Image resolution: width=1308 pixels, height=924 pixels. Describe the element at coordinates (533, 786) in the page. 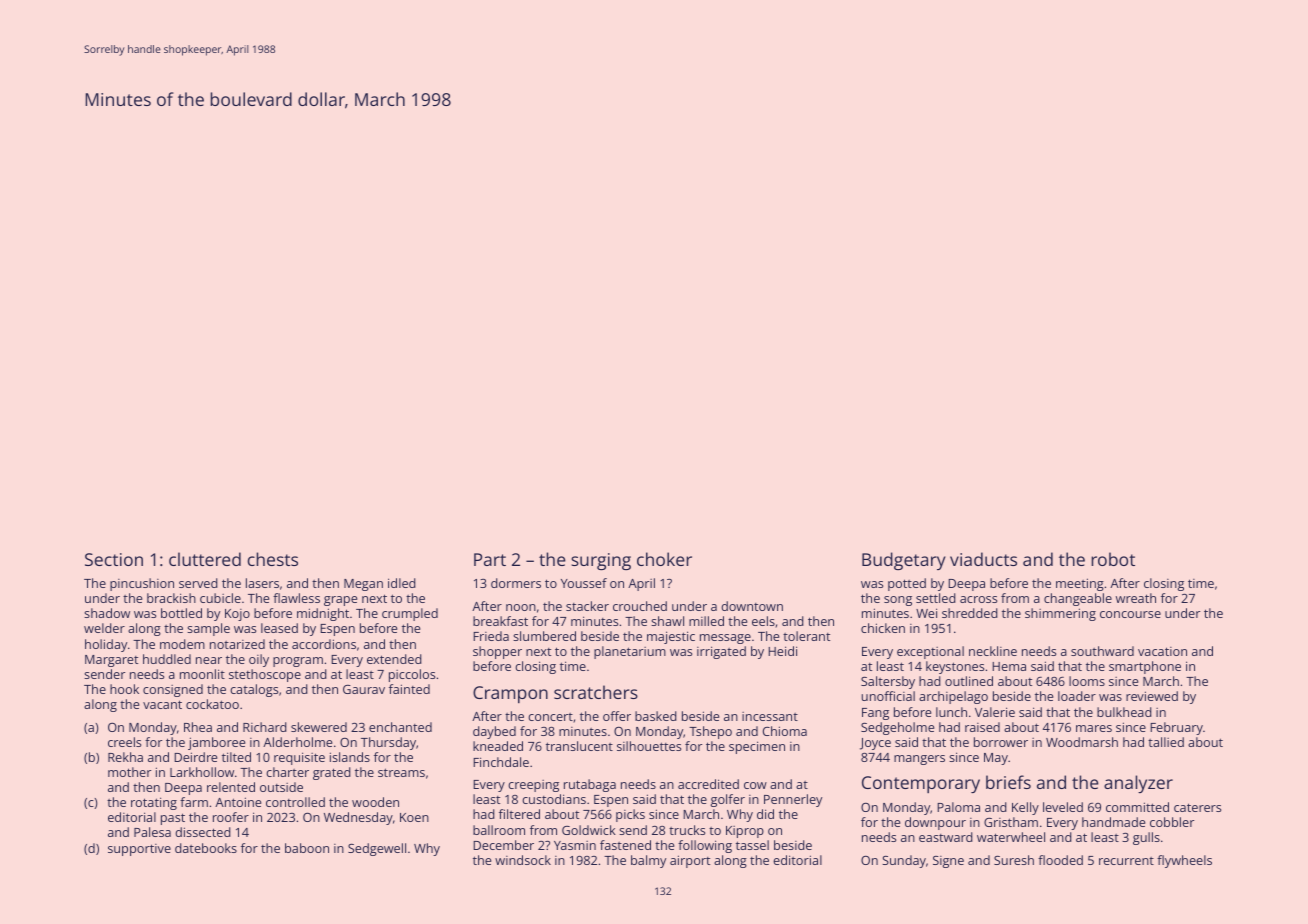

I see `creeping` at that location.
